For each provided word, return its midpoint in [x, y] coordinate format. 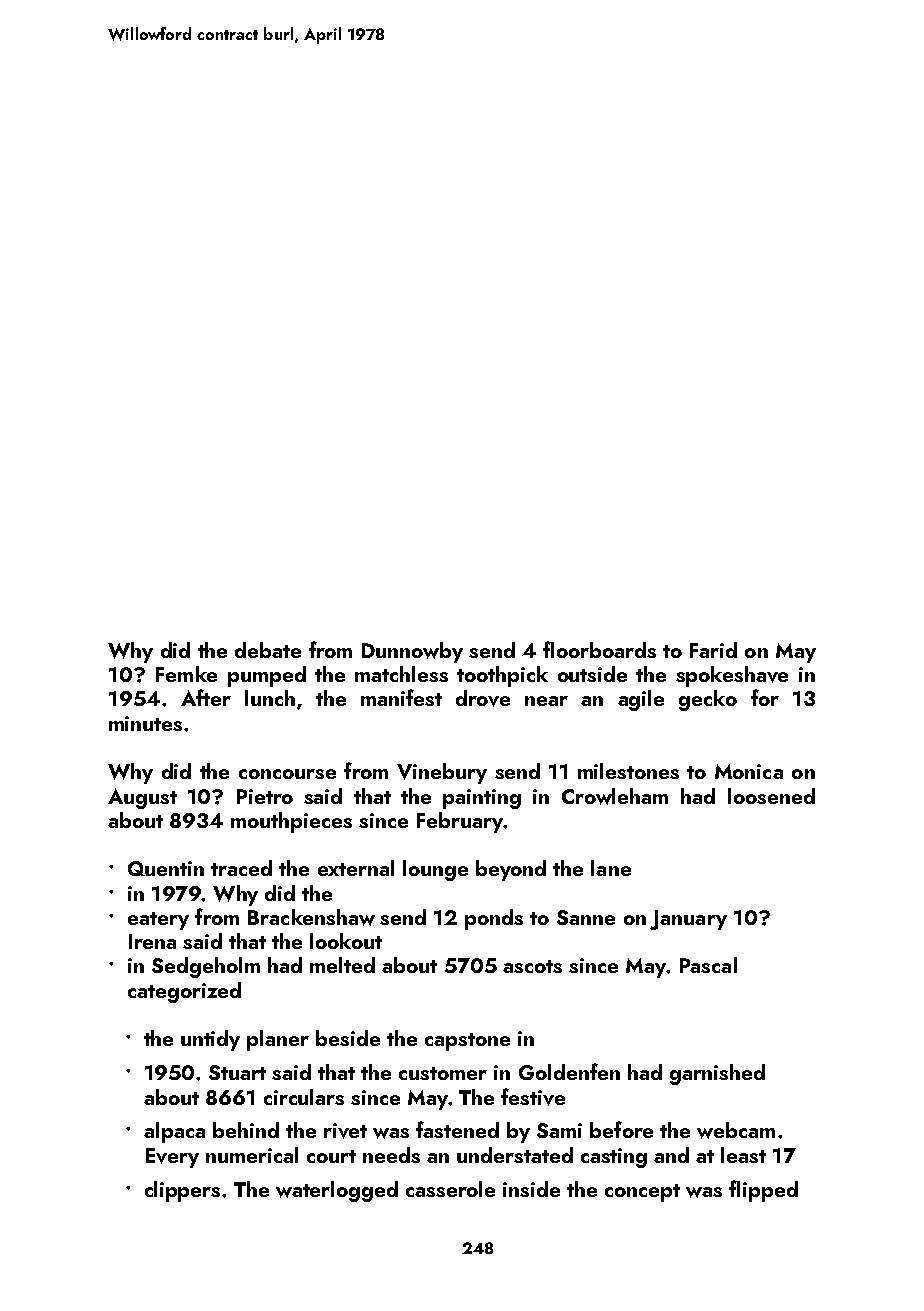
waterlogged [337, 1191]
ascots [532, 966]
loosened [771, 796]
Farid [713, 650]
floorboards [599, 649]
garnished [717, 1074]
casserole [450, 1189]
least [743, 1155]
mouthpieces [291, 822]
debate [268, 650]
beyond [511, 870]
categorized [184, 992]
